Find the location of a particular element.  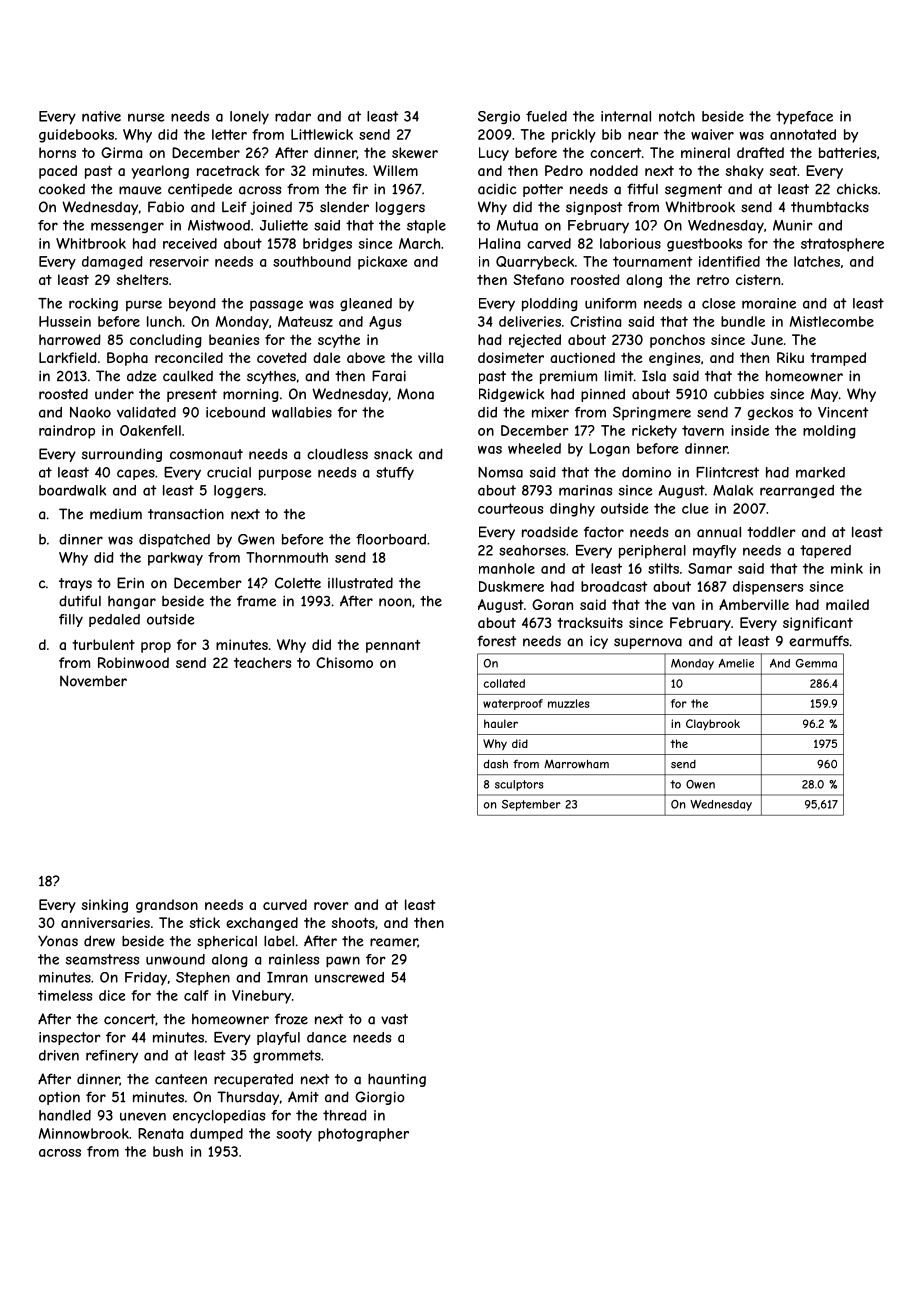

mailed is located at coordinates (847, 604).
